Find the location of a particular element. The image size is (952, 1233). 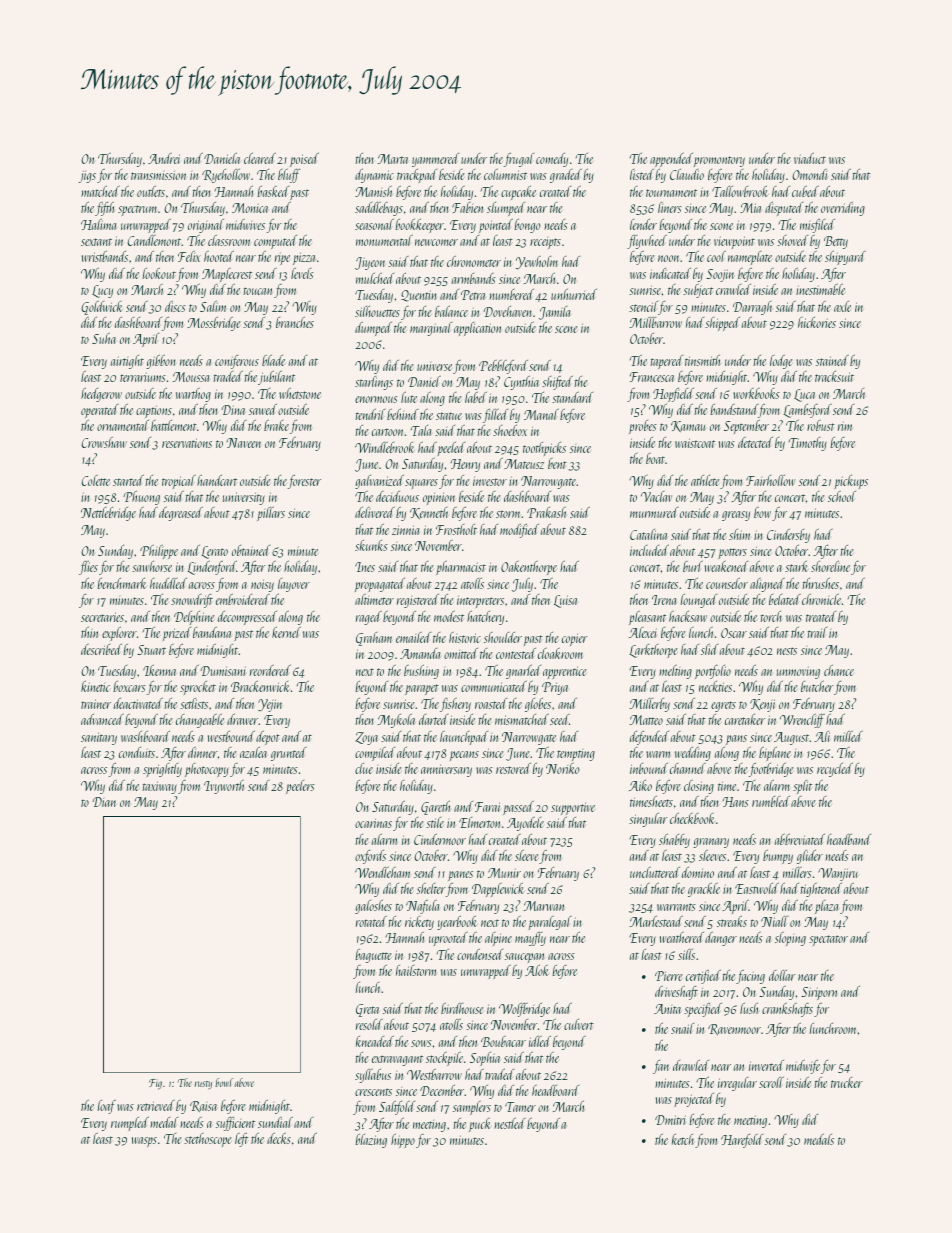

pickups is located at coordinates (851, 482).
